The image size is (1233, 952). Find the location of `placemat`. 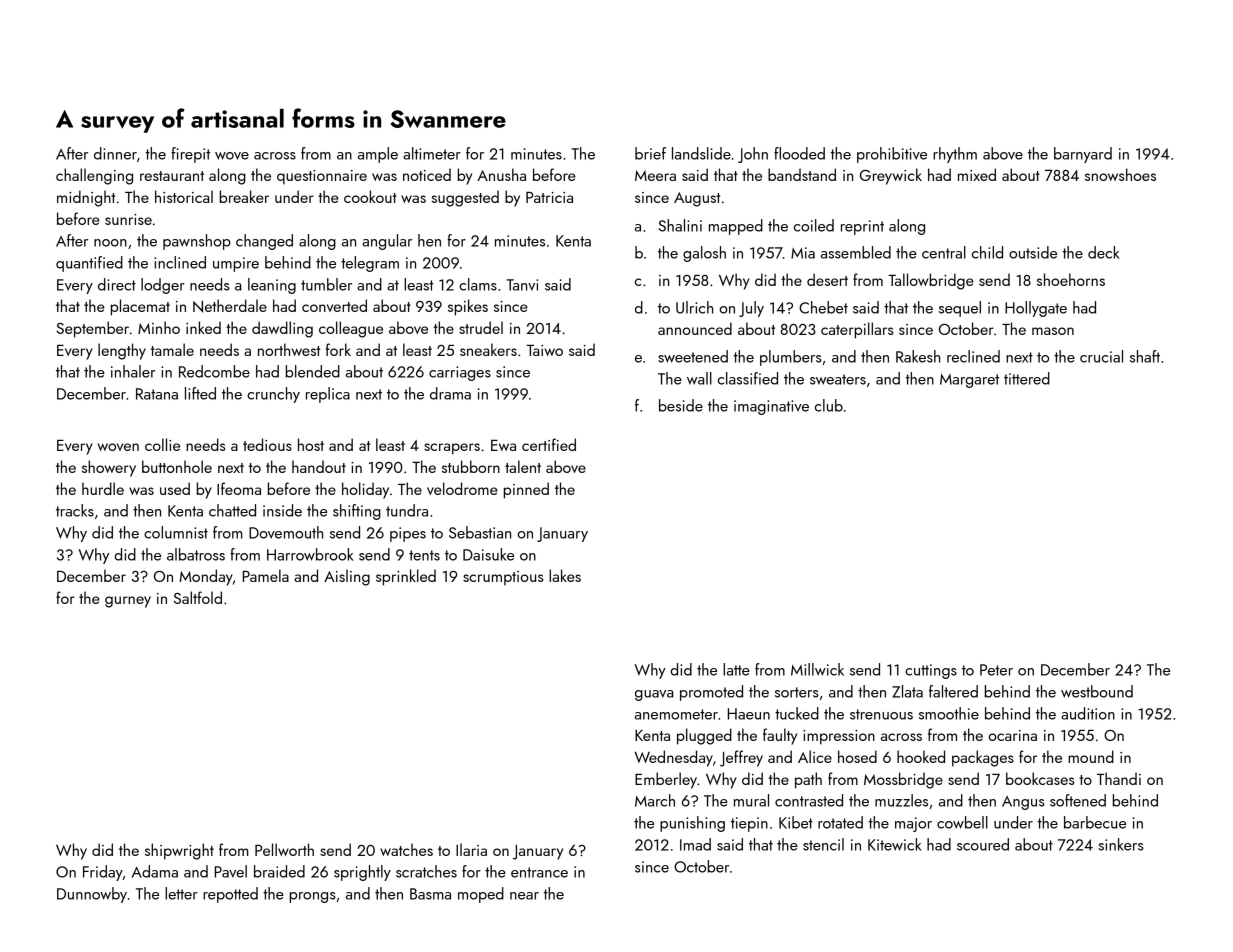

placemat is located at coordinates (140, 307).
